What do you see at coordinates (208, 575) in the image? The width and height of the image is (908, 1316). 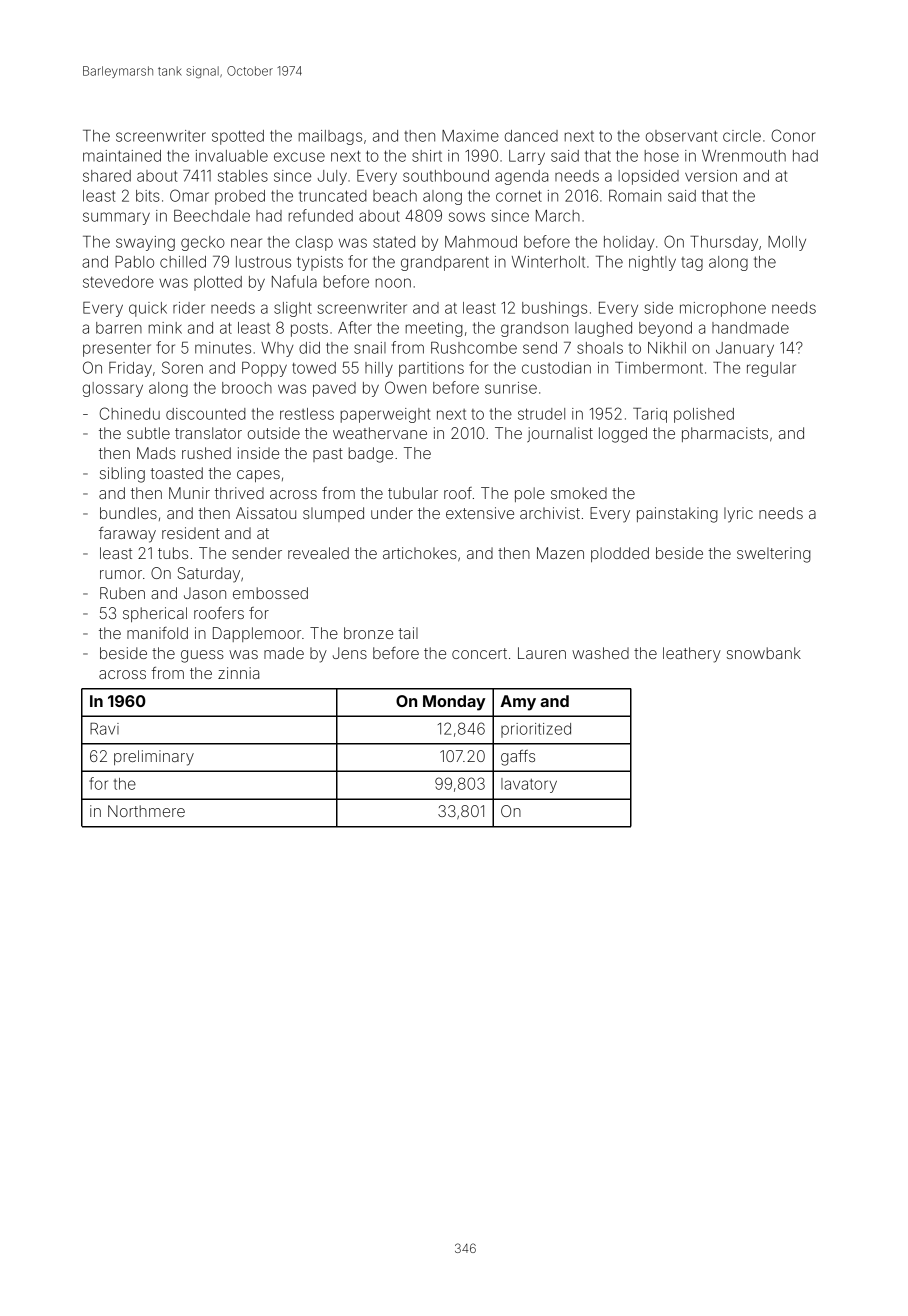 I see `Saturday` at bounding box center [208, 575].
